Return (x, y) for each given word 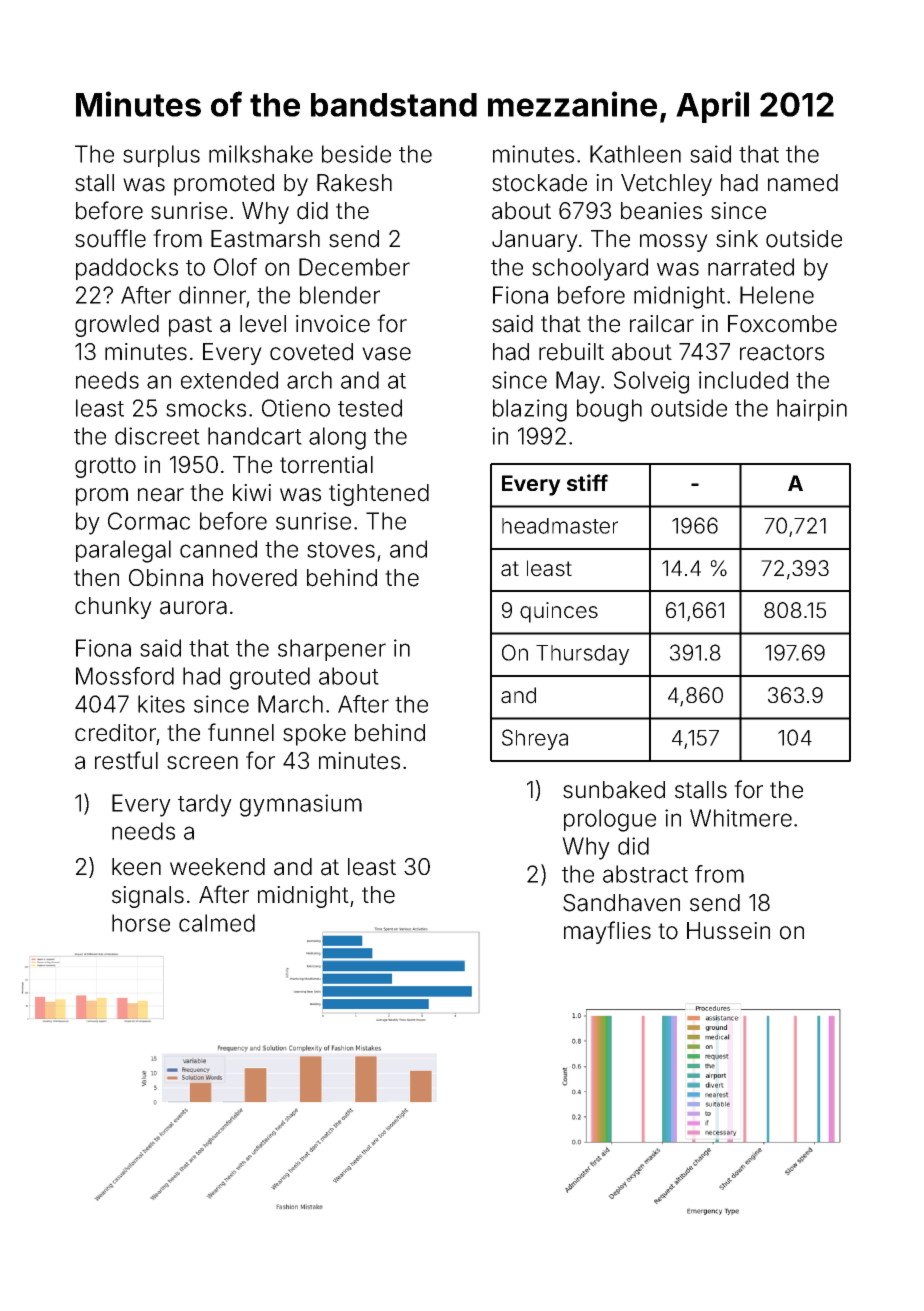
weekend (217, 867)
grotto (105, 467)
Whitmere (741, 818)
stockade (539, 183)
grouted (270, 678)
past (190, 326)
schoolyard (590, 269)
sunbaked (614, 790)
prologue (610, 820)
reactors (782, 352)
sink (737, 239)
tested (370, 408)
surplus (161, 156)
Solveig (651, 382)
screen (202, 763)
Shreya (535, 739)
